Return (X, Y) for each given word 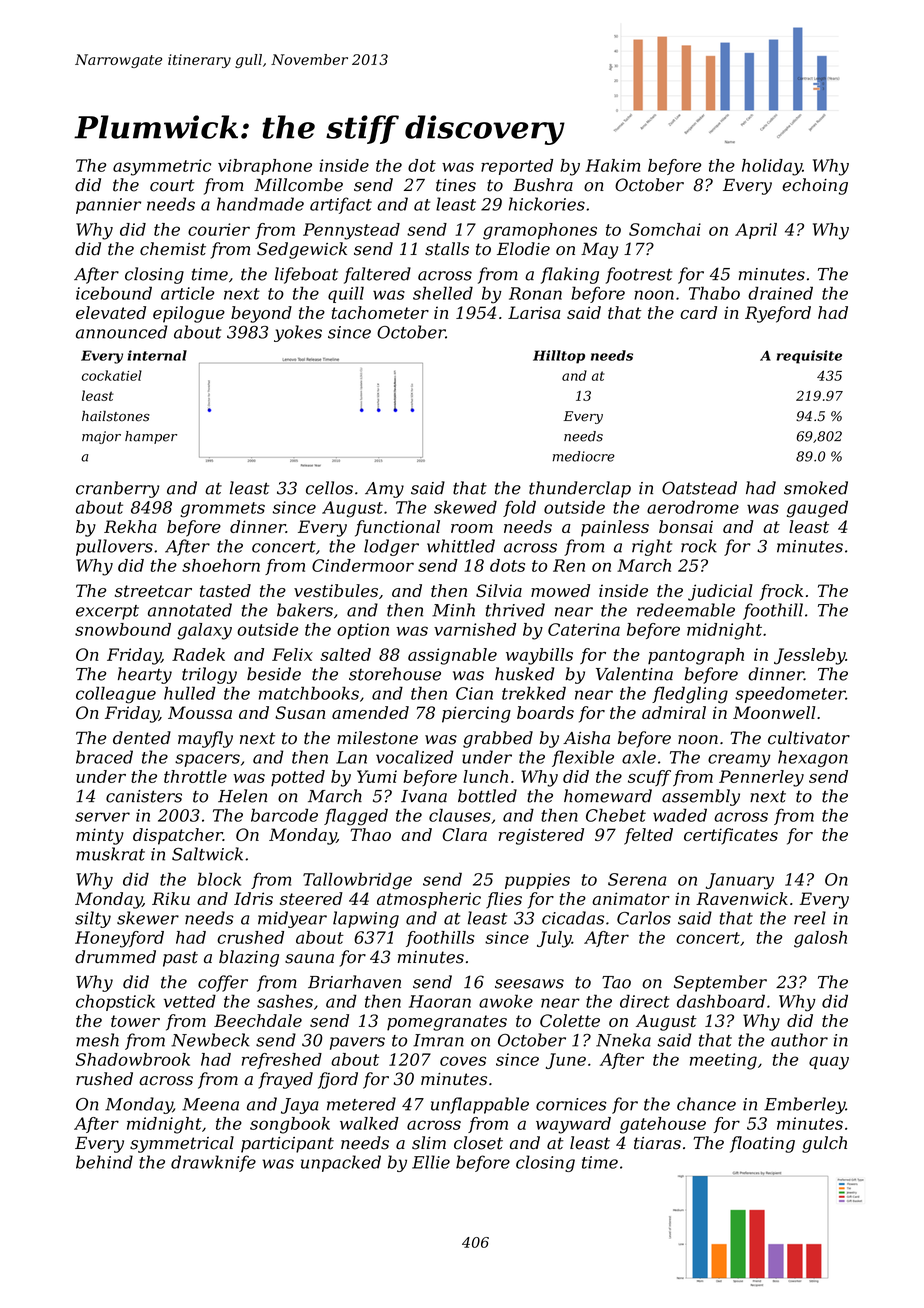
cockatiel (112, 375)
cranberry (117, 489)
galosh (820, 939)
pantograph (696, 656)
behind (104, 1162)
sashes (285, 1001)
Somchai (665, 229)
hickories (547, 204)
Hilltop (559, 357)
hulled (190, 693)
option (363, 631)
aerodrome (693, 507)
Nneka (623, 1040)
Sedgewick (302, 250)
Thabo (714, 293)
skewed (465, 507)
